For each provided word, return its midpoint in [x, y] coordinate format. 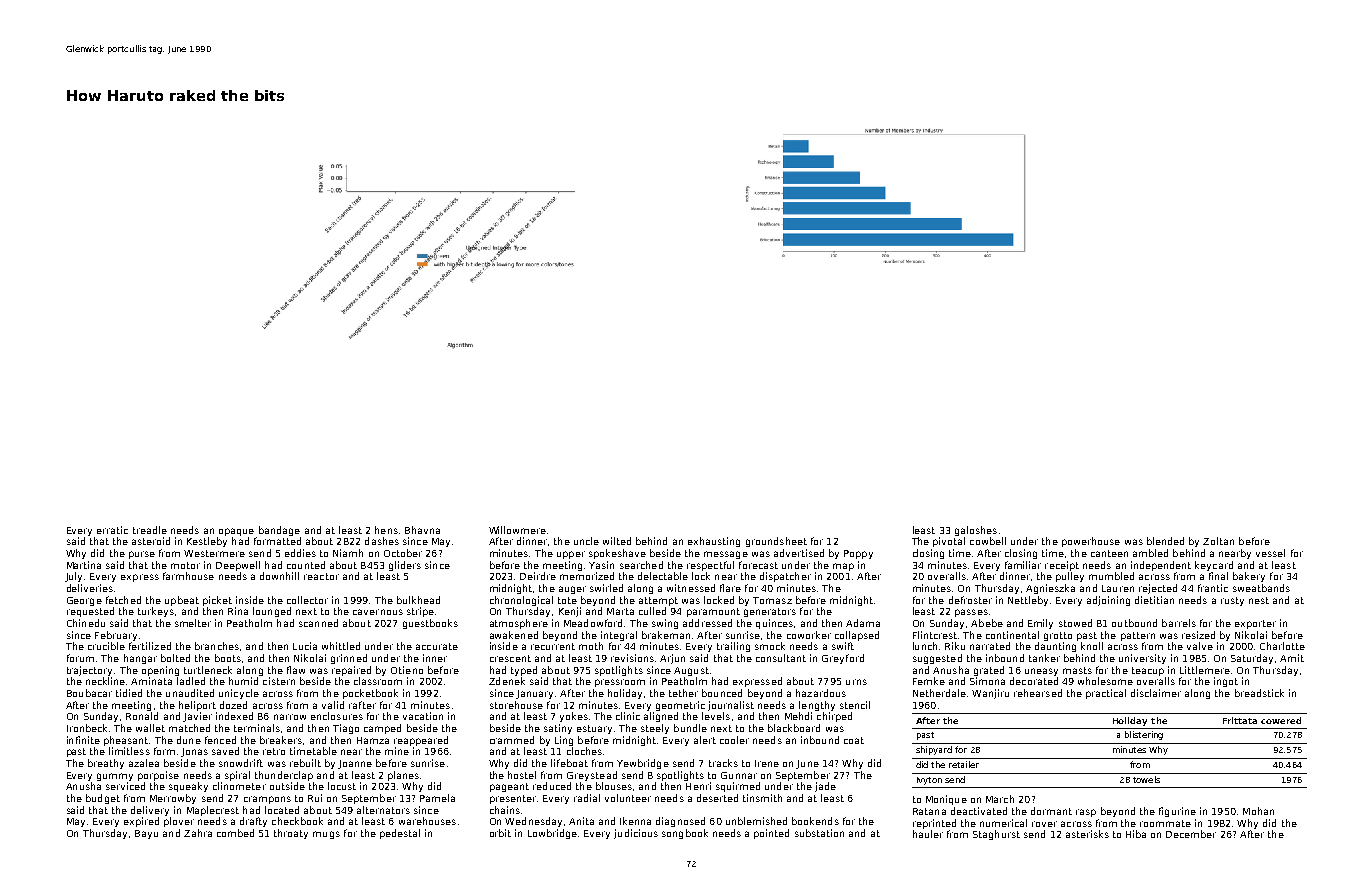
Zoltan [1218, 541]
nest [1259, 600]
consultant [781, 658]
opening [160, 671]
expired [141, 822]
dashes [382, 541]
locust [342, 786]
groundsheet [776, 542]
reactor [321, 576]
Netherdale [939, 693]
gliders [405, 566]
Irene [767, 763]
